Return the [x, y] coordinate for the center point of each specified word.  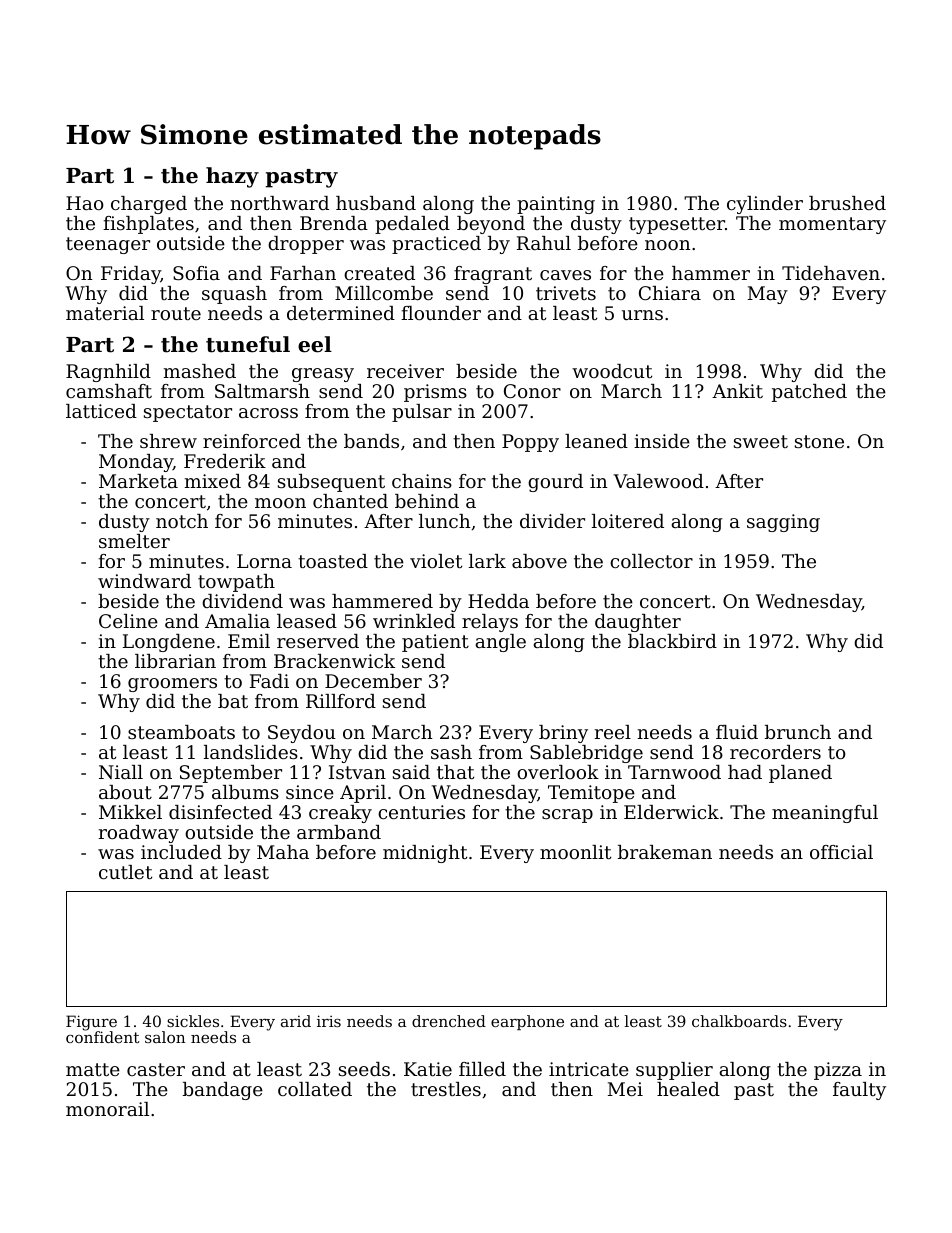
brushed [847, 203]
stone [819, 441]
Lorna [264, 561]
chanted [350, 501]
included [181, 852]
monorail [107, 1109]
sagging [783, 523]
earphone [527, 1022]
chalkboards [739, 1021]
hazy [232, 177]
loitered [628, 521]
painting [556, 205]
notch [182, 521]
